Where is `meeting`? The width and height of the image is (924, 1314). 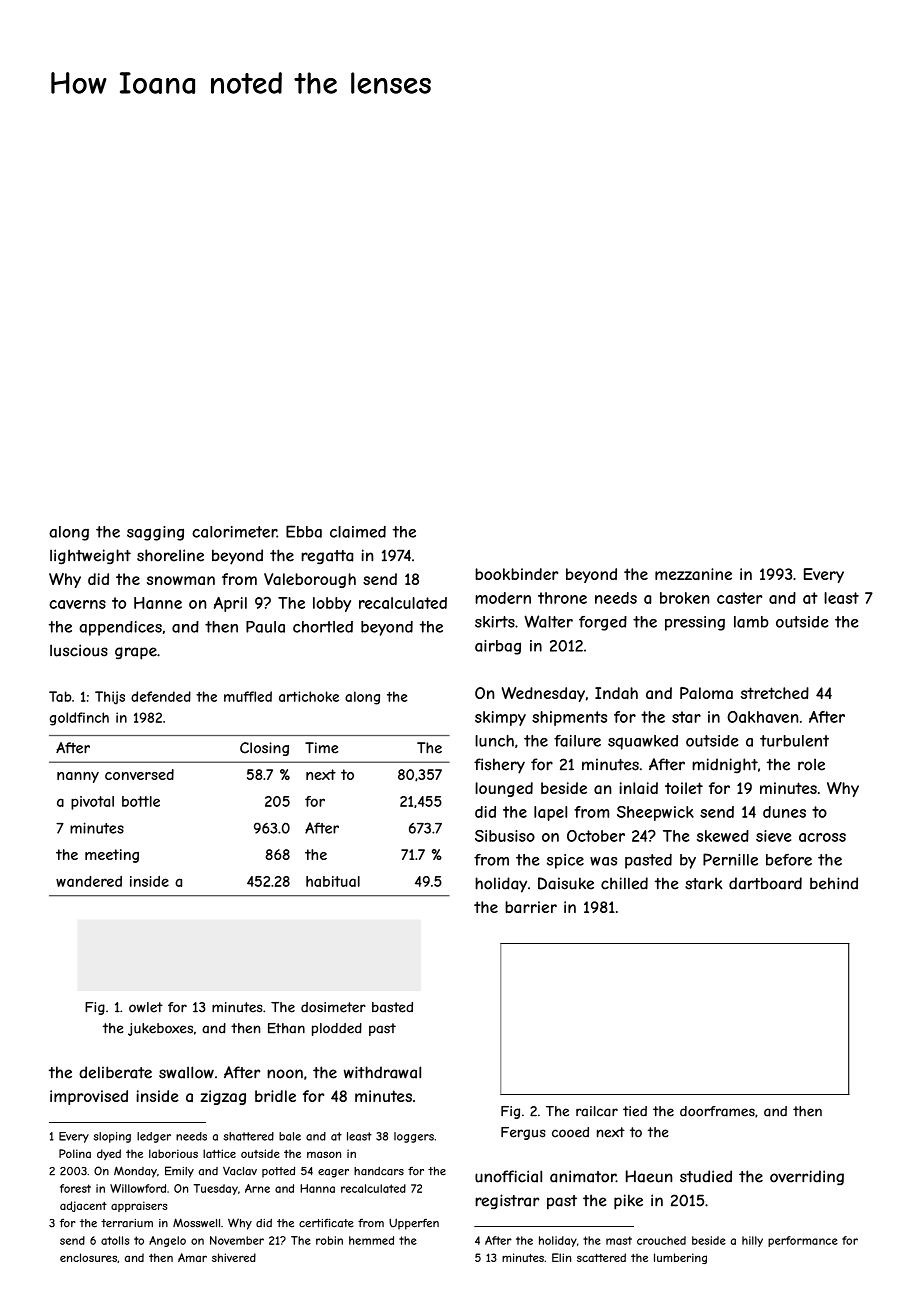
meeting is located at coordinates (112, 856).
